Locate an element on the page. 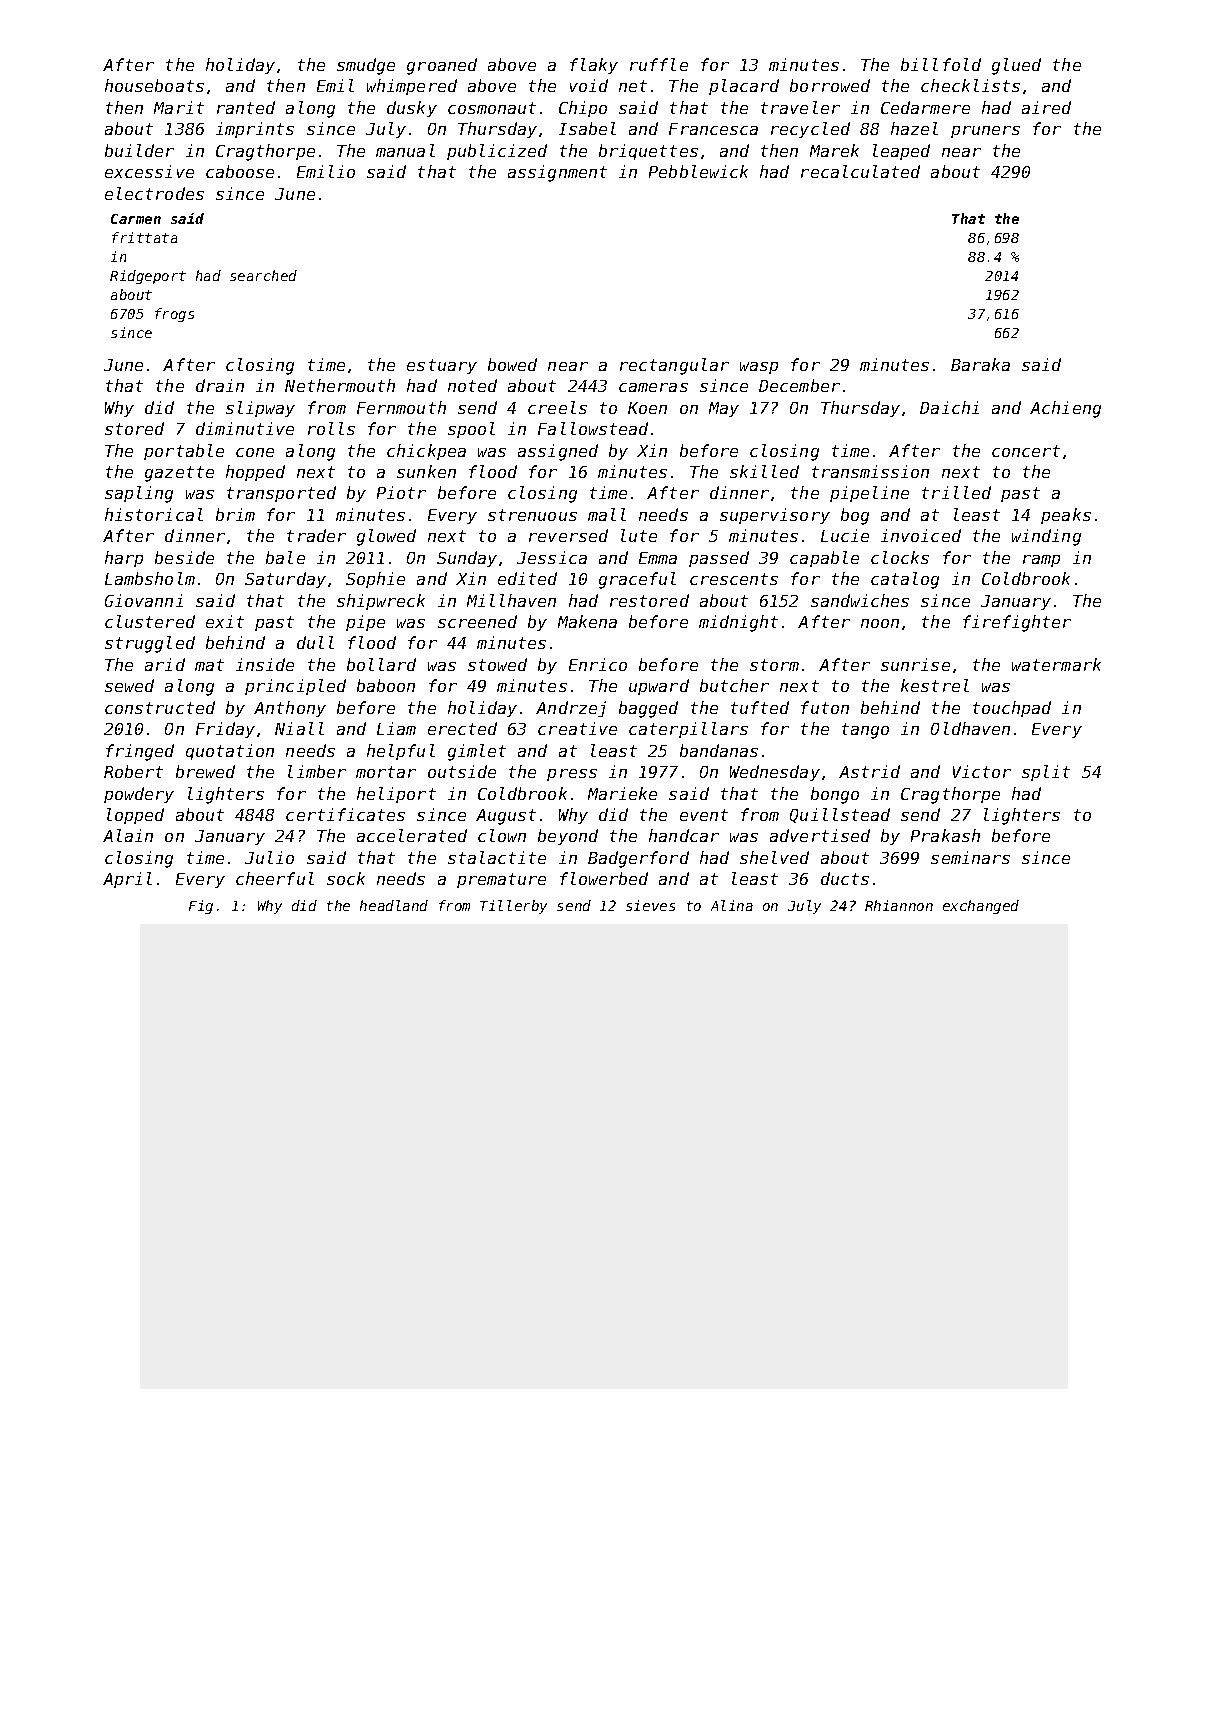 The width and height of the document is (1208, 1709). pruners is located at coordinates (985, 132).
